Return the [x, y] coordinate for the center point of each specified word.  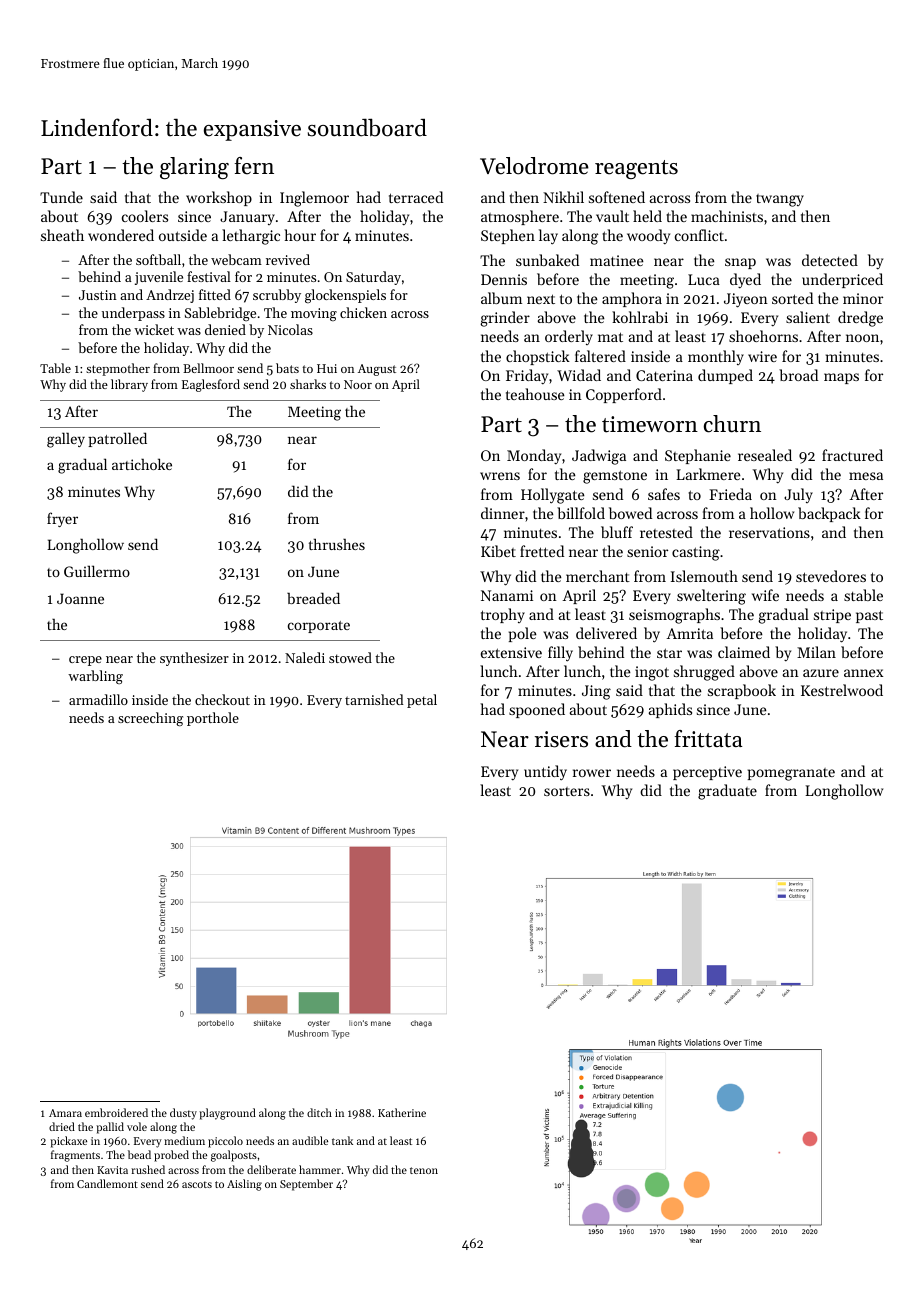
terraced [416, 197]
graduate [727, 792]
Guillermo [97, 571]
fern [254, 166]
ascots [197, 1184]
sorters [567, 791]
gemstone [615, 477]
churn [732, 424]
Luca [704, 279]
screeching [150, 719]
